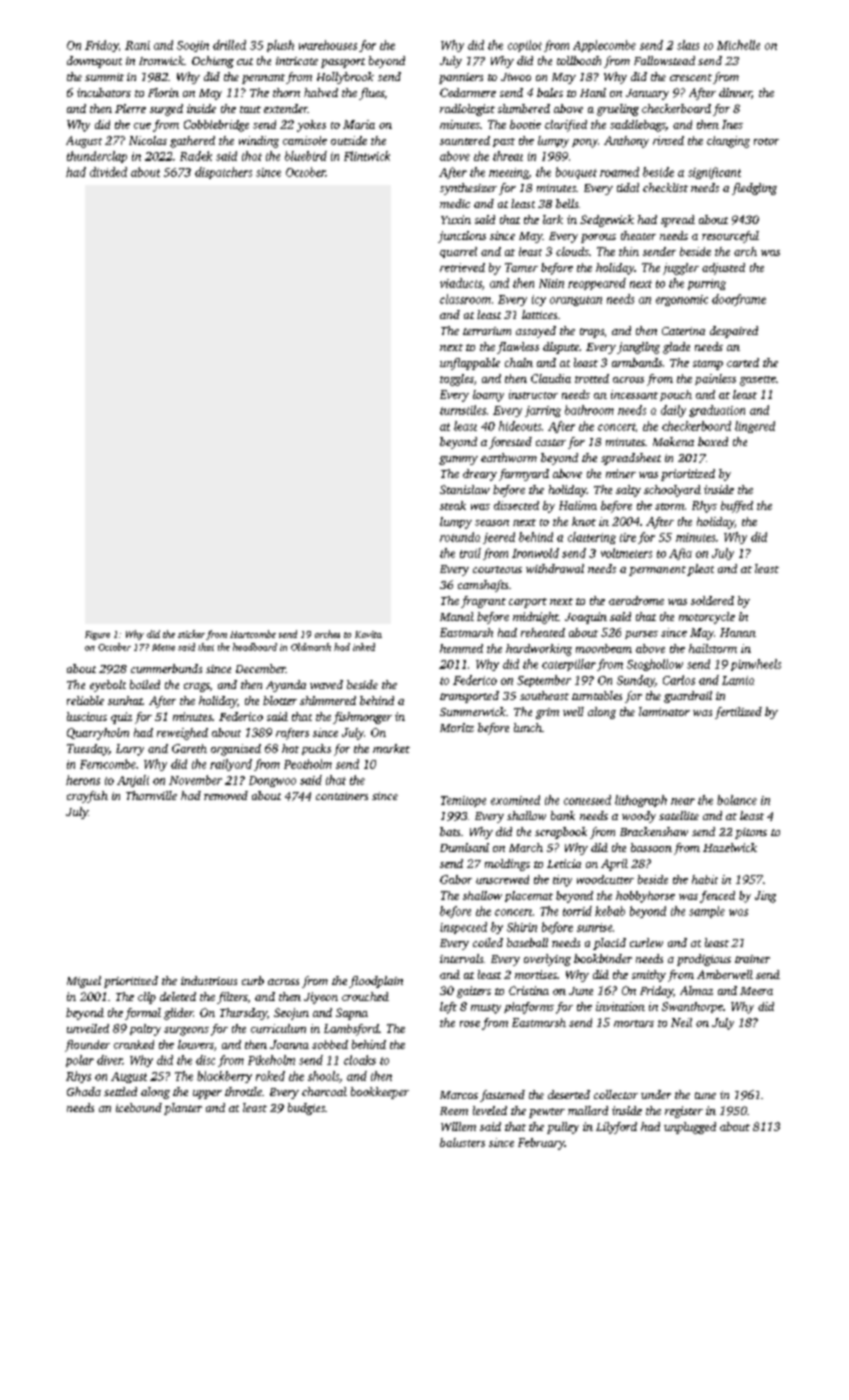 The image size is (849, 1400). Describe the element at coordinates (104, 92) in the document. I see `incubators` at that location.
